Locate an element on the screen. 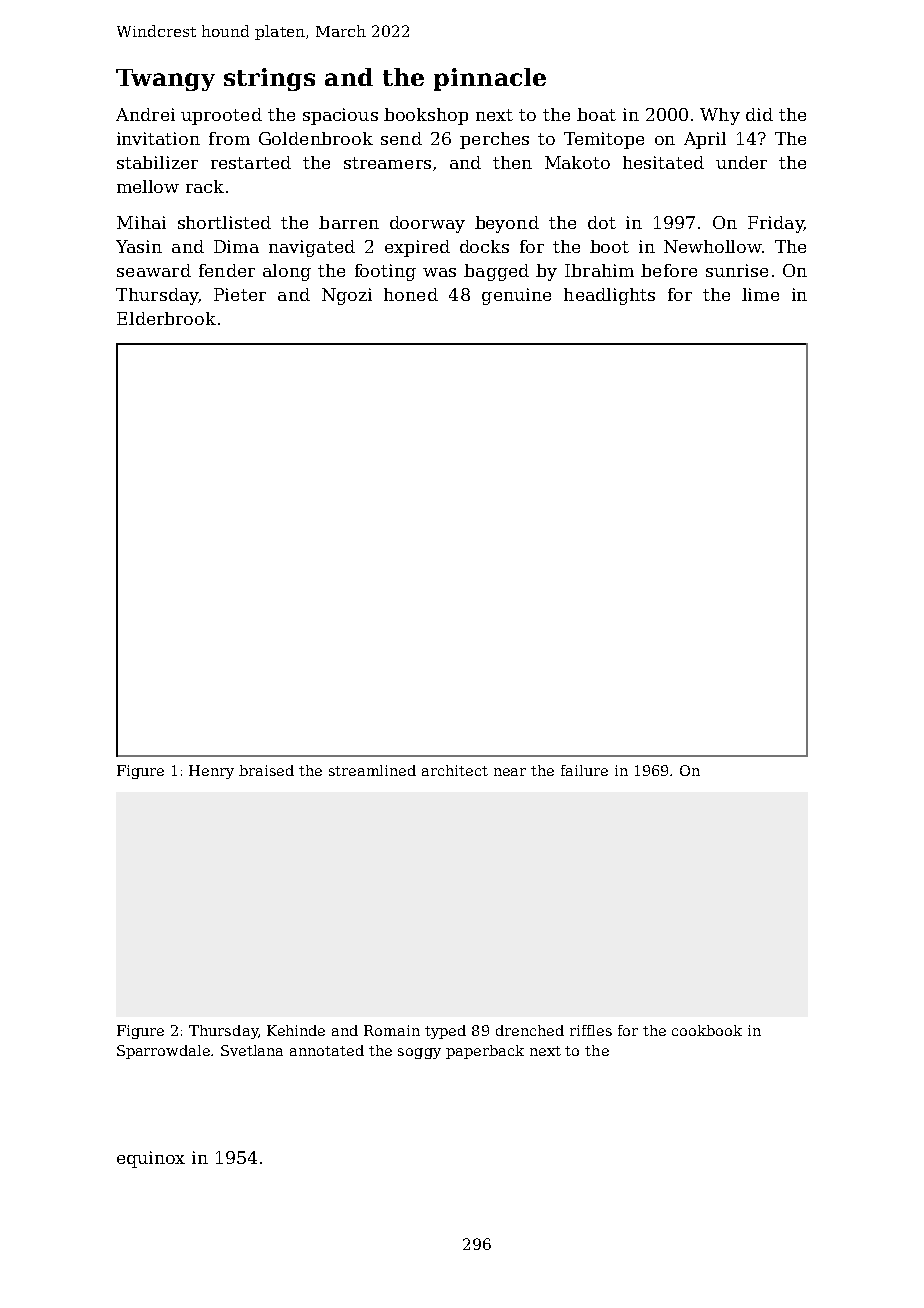 The image size is (924, 1308). Henry is located at coordinates (211, 772).
